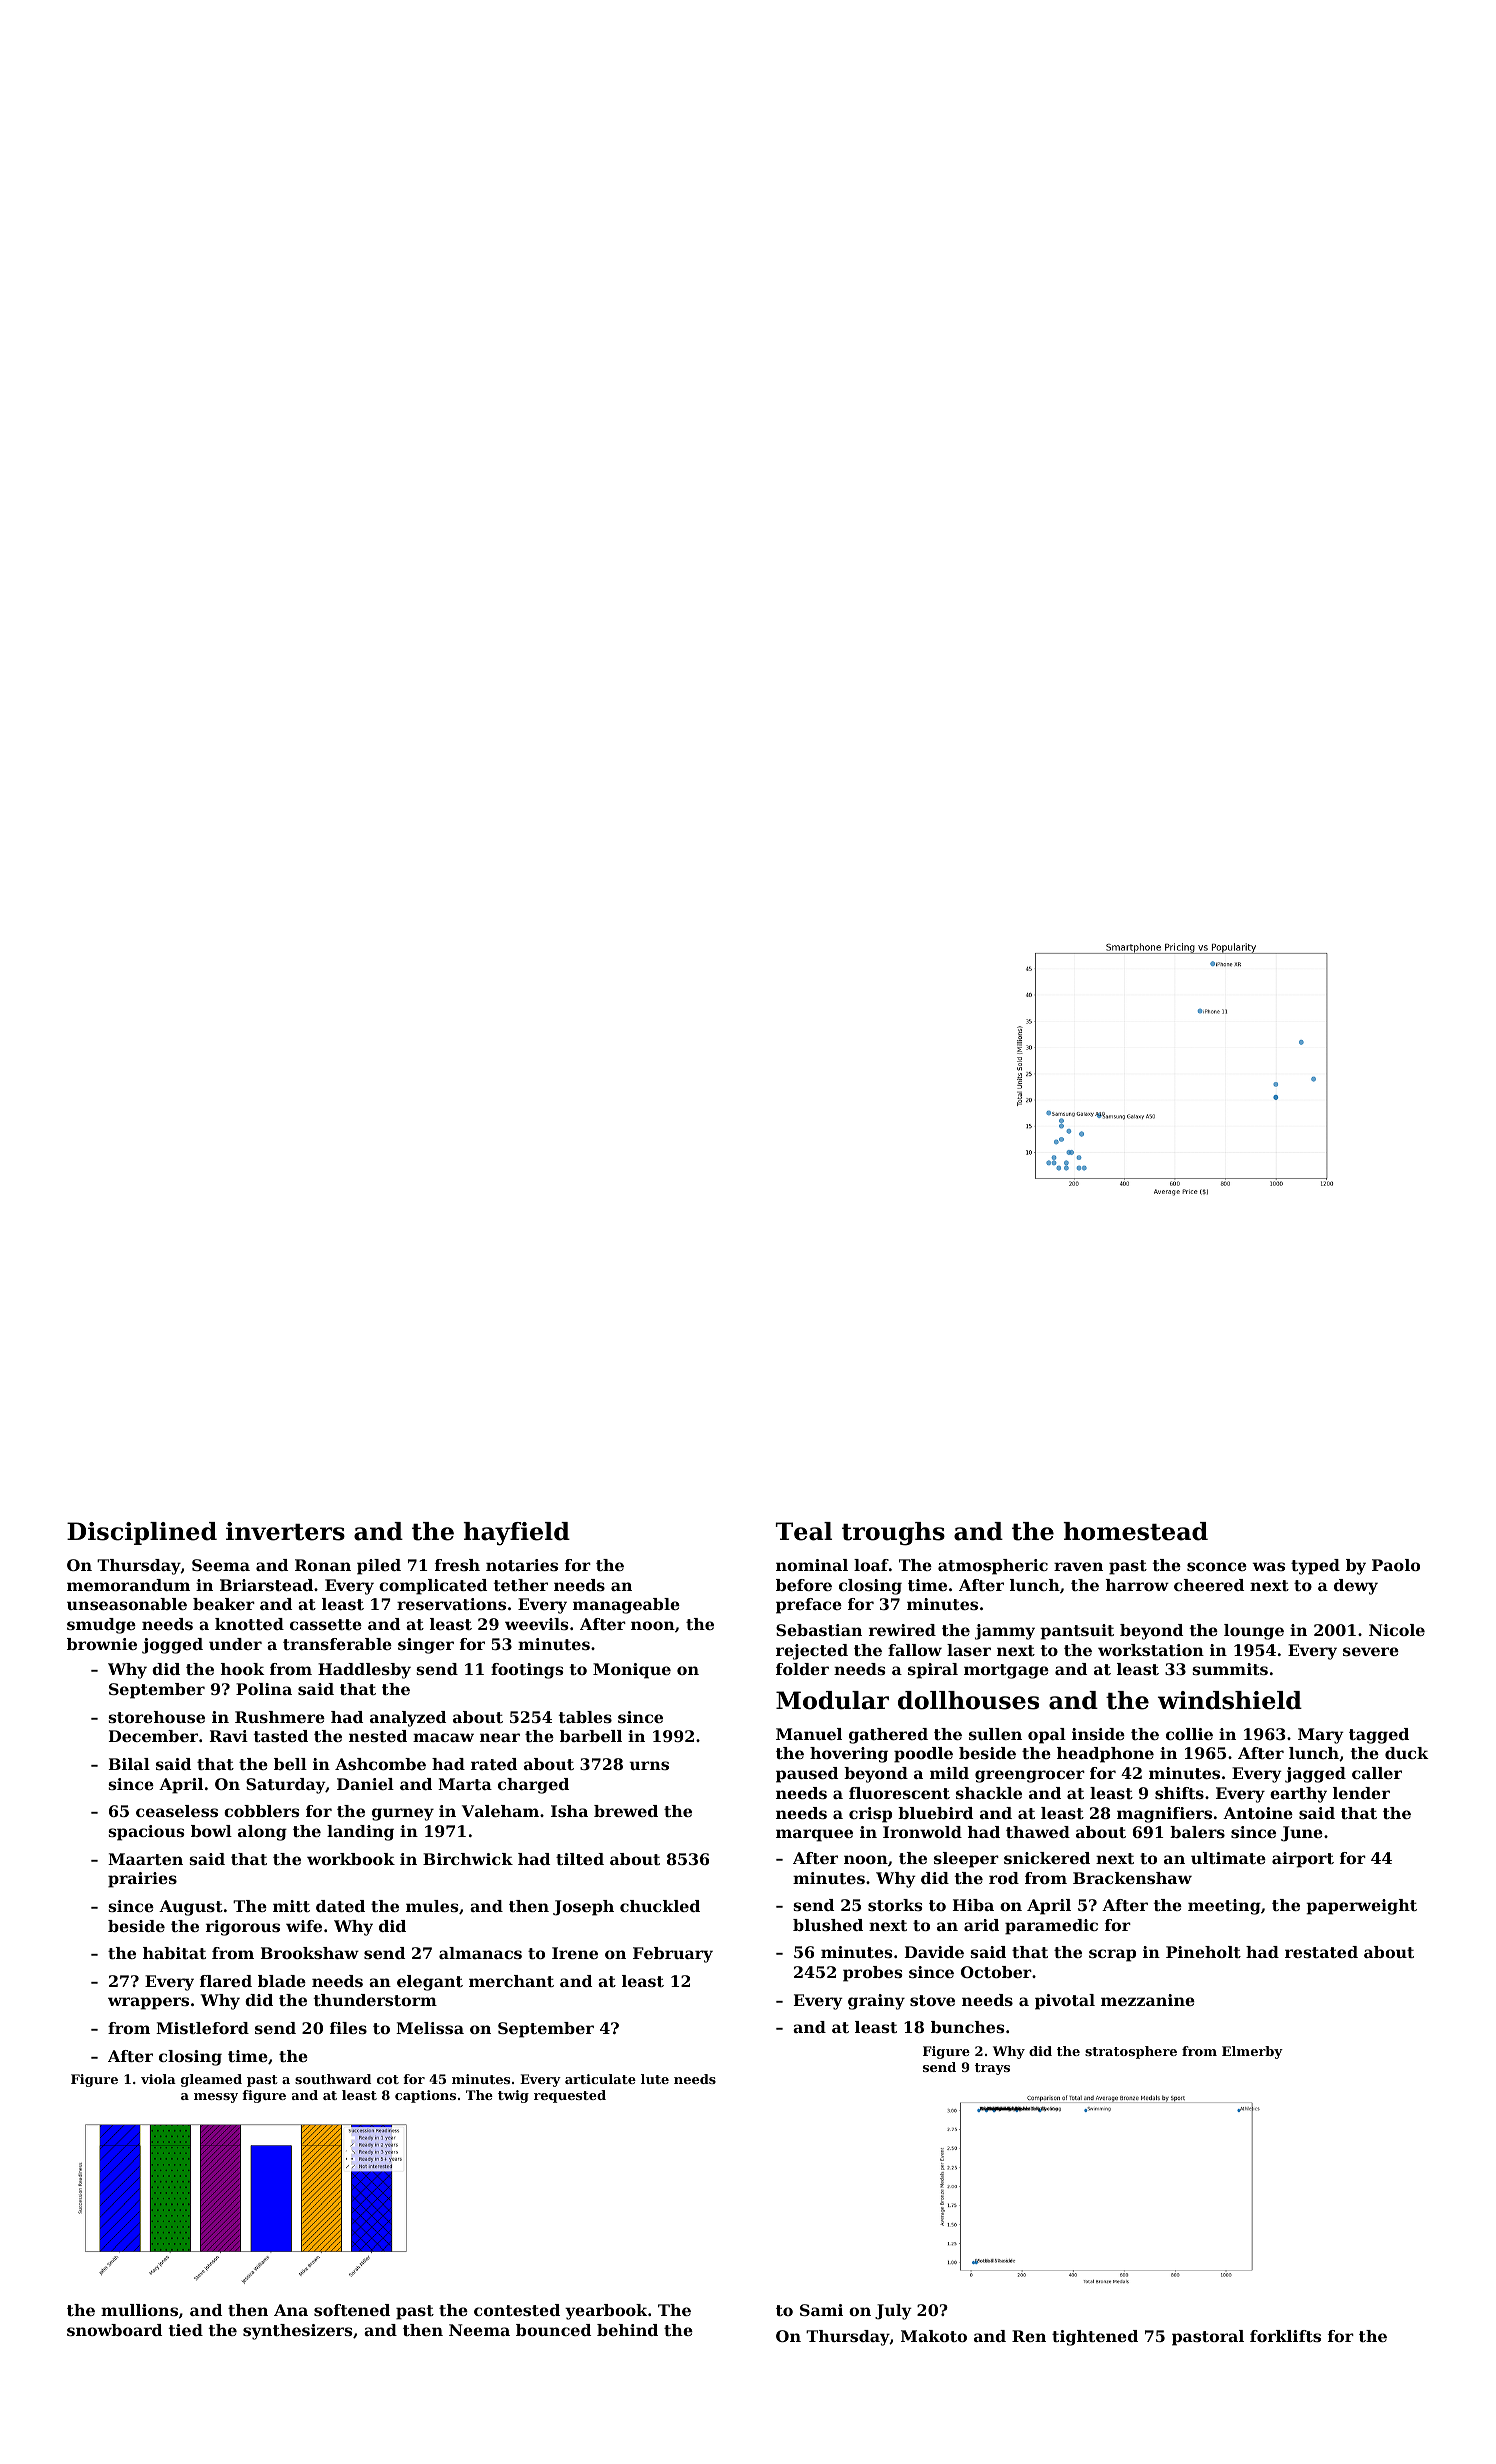 Image resolution: width=1496 pixels, height=2464 pixels. What do you see at coordinates (1396, 1565) in the image?
I see `Paolo` at bounding box center [1396, 1565].
